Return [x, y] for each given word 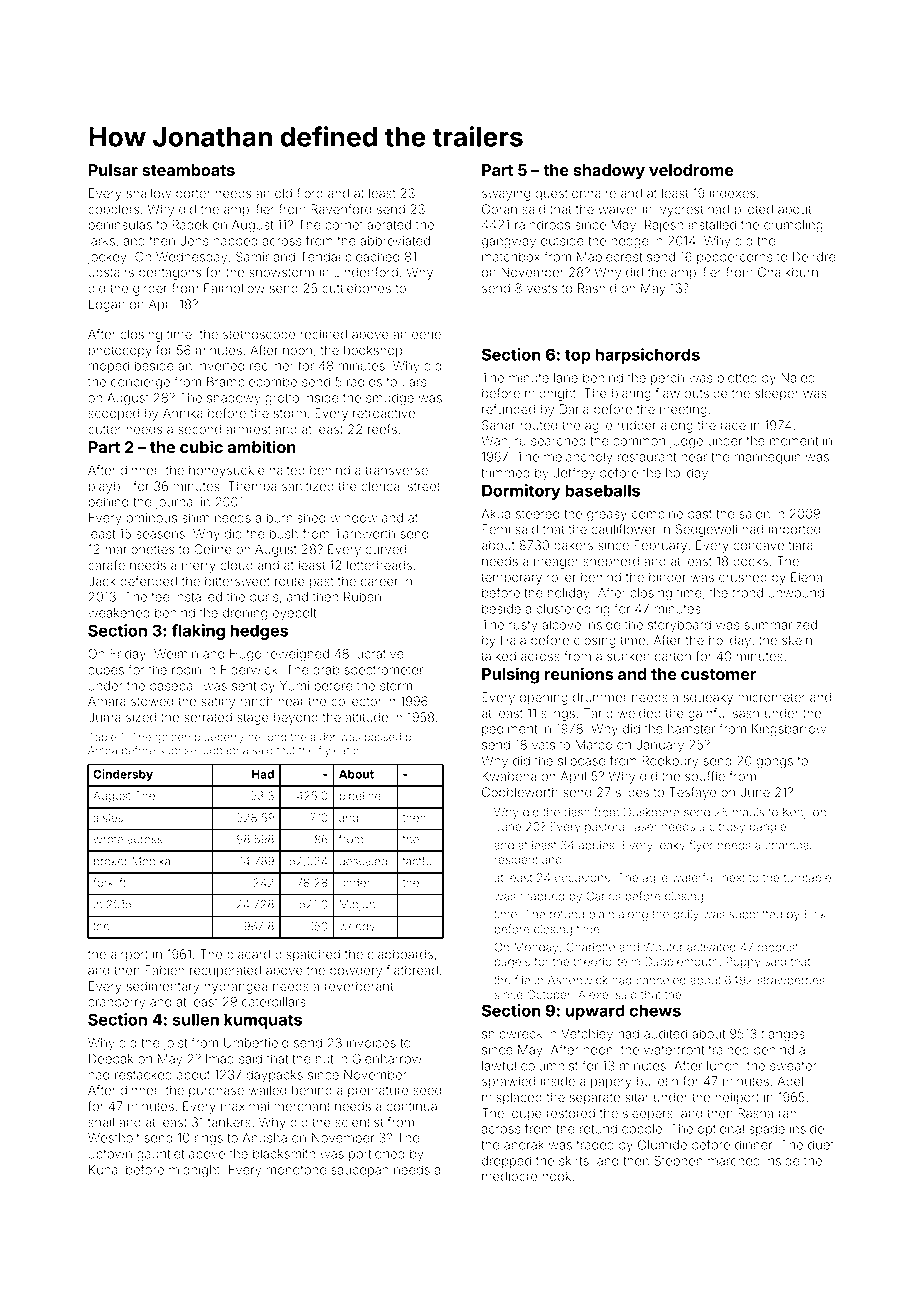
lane [566, 378]
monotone [296, 1170]
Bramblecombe [252, 382]
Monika [151, 861]
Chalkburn [788, 272]
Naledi [799, 378]
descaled [363, 861]
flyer [701, 846]
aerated [389, 225]
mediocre [510, 1176]
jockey [107, 258]
